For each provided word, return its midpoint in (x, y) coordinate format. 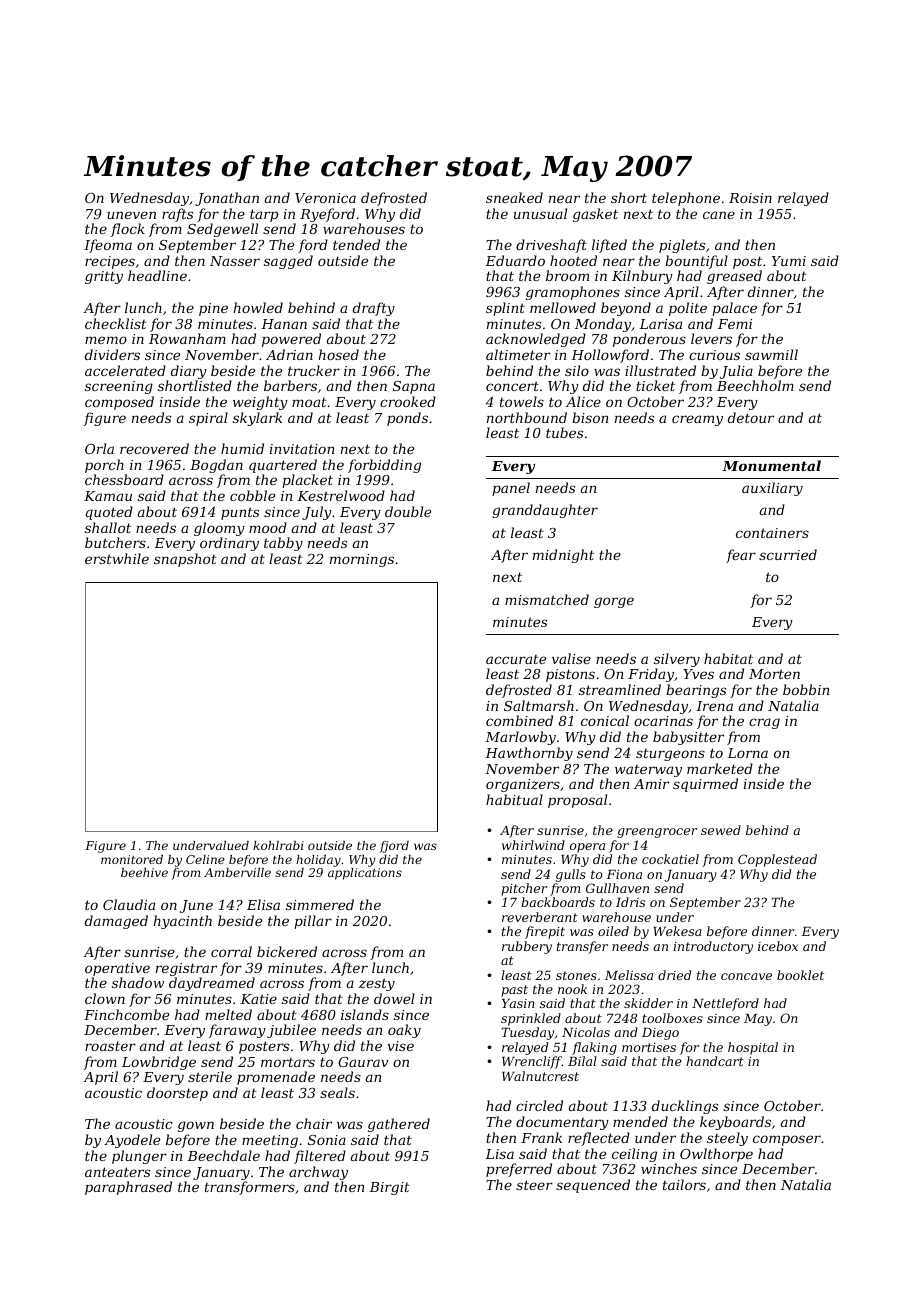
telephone (686, 199)
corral (231, 951)
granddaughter (545, 511)
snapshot (185, 560)
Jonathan (227, 199)
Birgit (389, 1188)
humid (242, 448)
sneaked (514, 197)
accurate (516, 659)
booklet (800, 975)
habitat (728, 658)
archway (318, 1173)
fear (741, 556)
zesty (377, 984)
